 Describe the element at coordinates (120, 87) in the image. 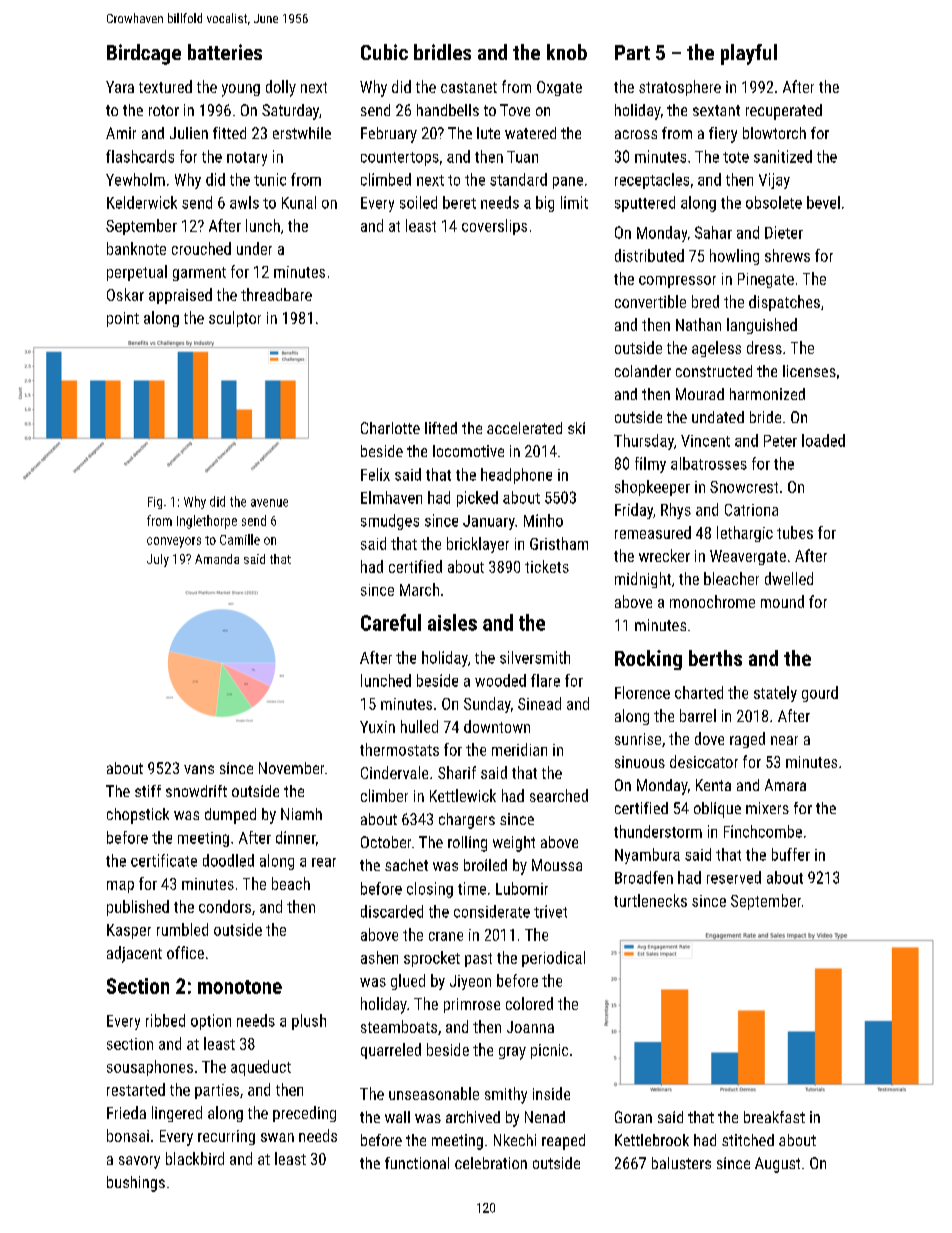

I see `Yara` at that location.
